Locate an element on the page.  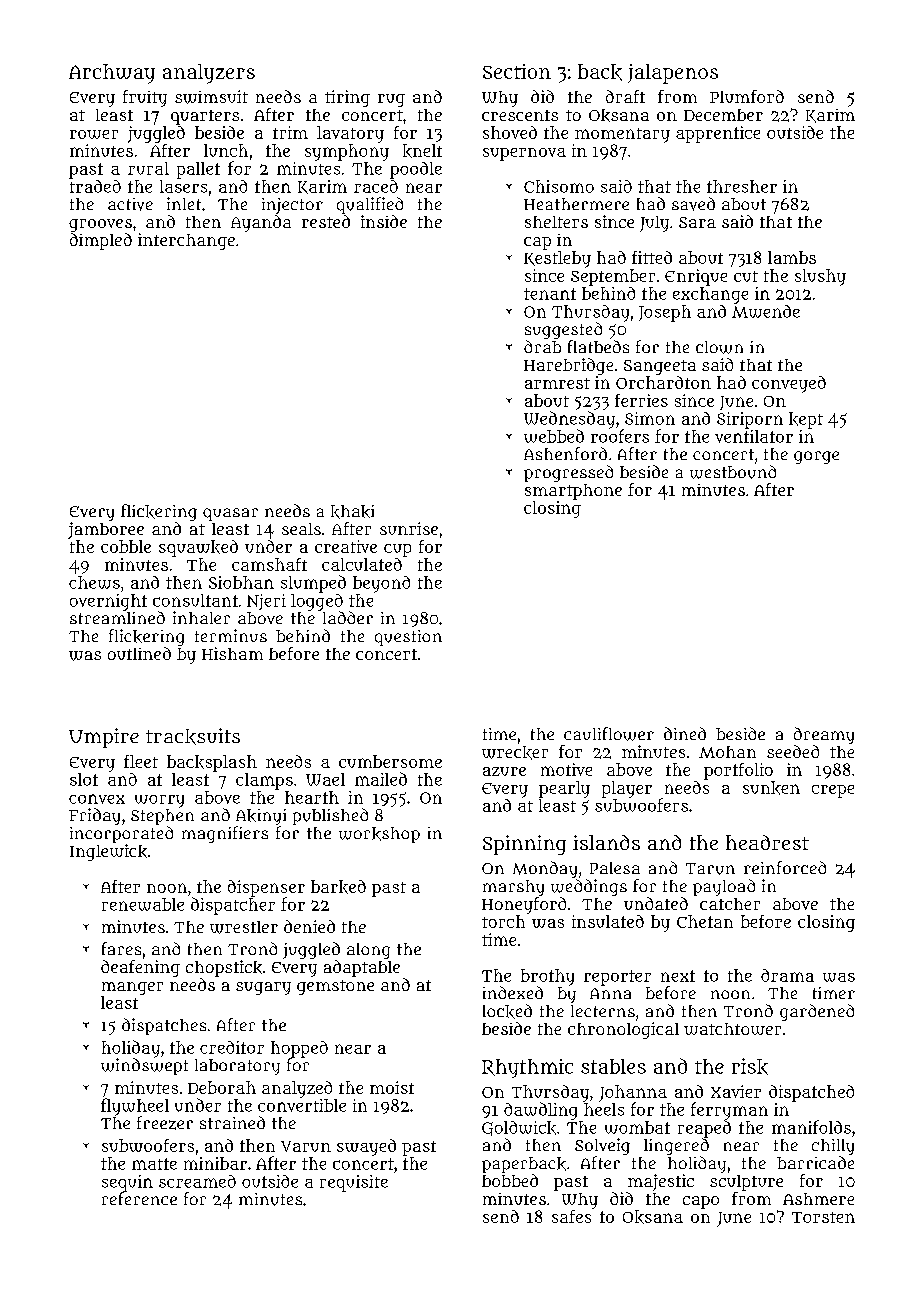
dreamy is located at coordinates (824, 735).
